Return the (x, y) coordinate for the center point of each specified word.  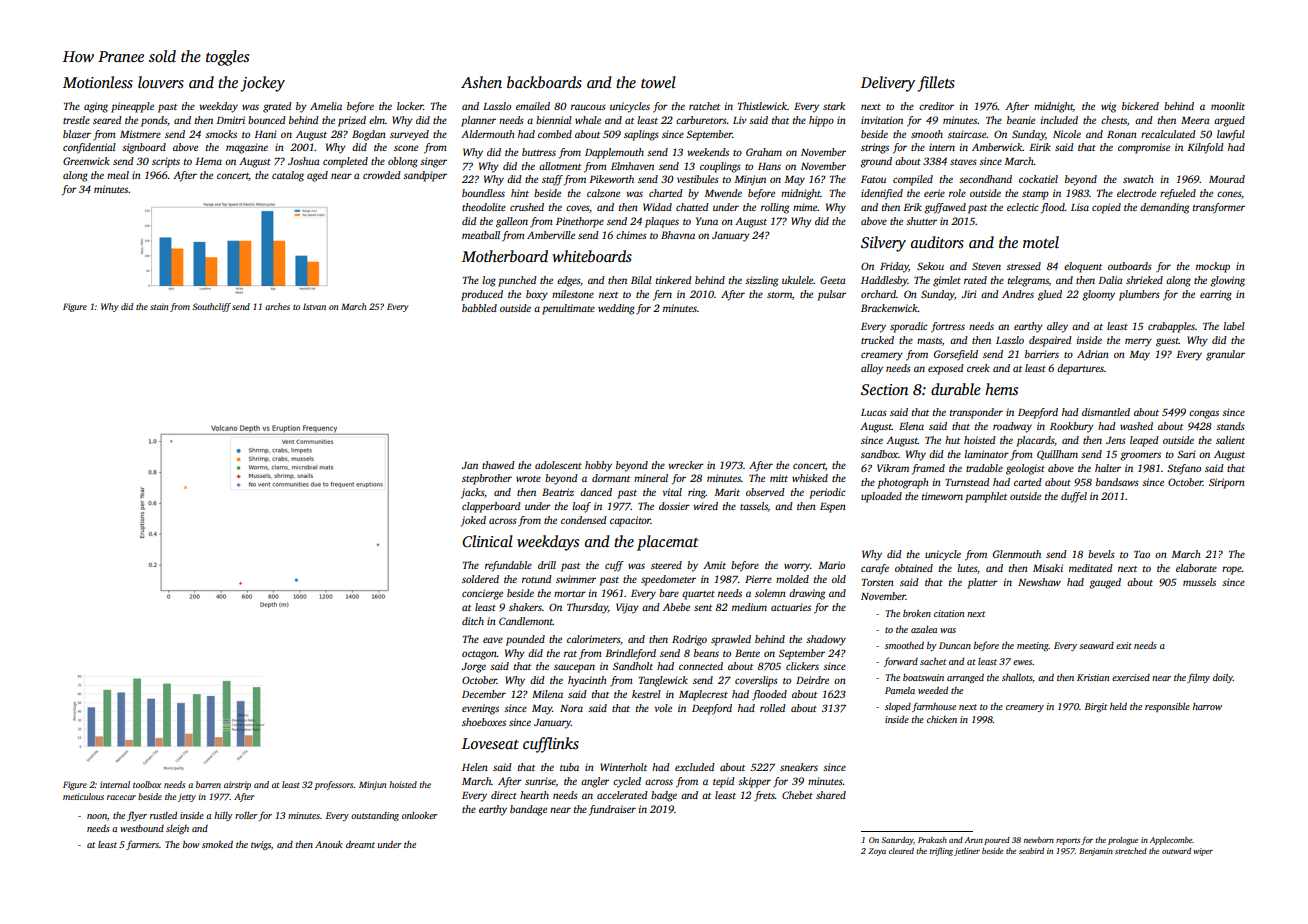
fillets (936, 84)
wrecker (686, 465)
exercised (1131, 677)
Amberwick (997, 147)
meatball (481, 235)
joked (473, 521)
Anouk (329, 844)
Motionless (98, 82)
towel (658, 82)
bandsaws (1117, 482)
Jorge (474, 668)
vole (663, 708)
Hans (769, 166)
